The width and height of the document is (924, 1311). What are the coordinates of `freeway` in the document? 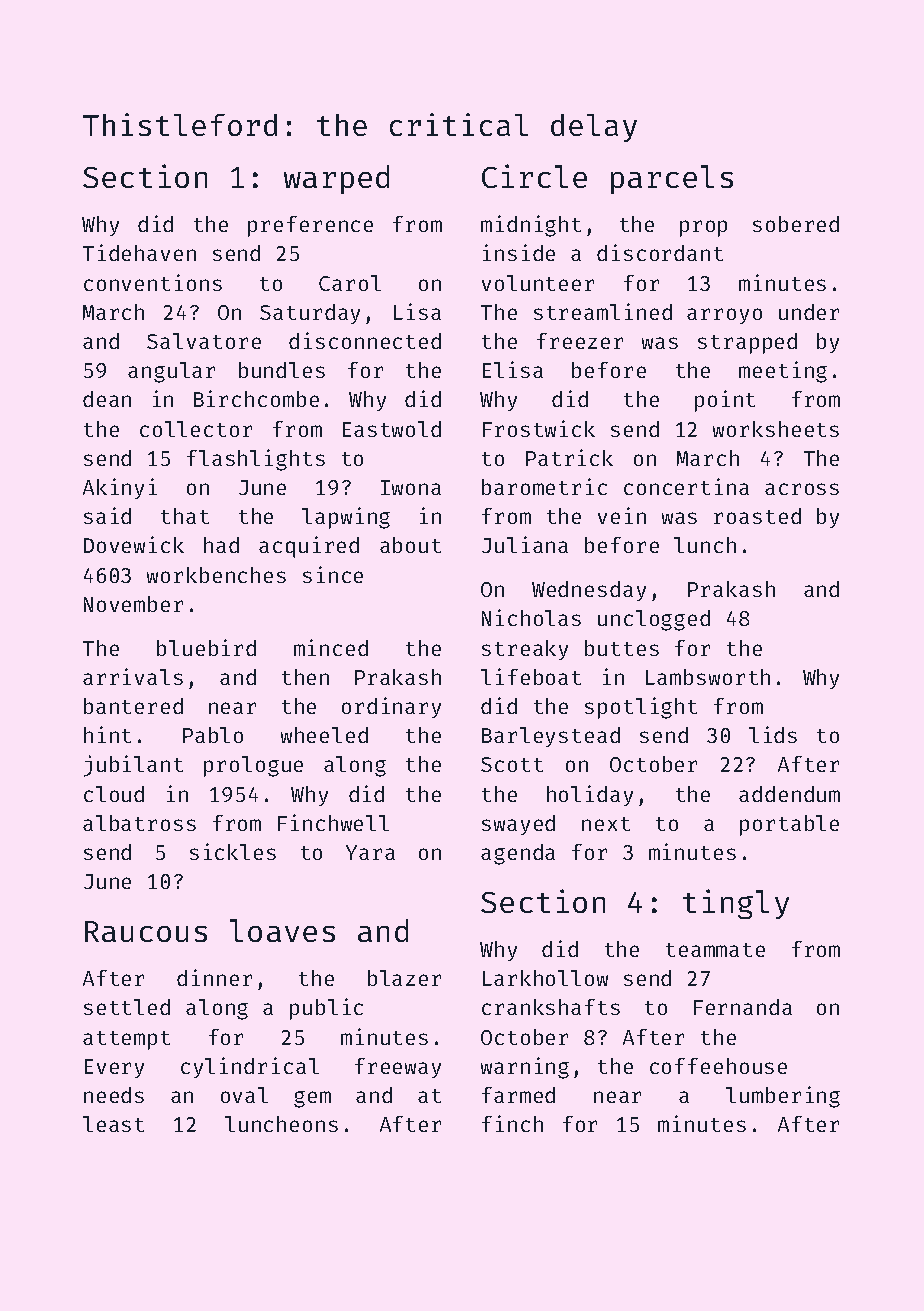 It's located at (398, 1068).
